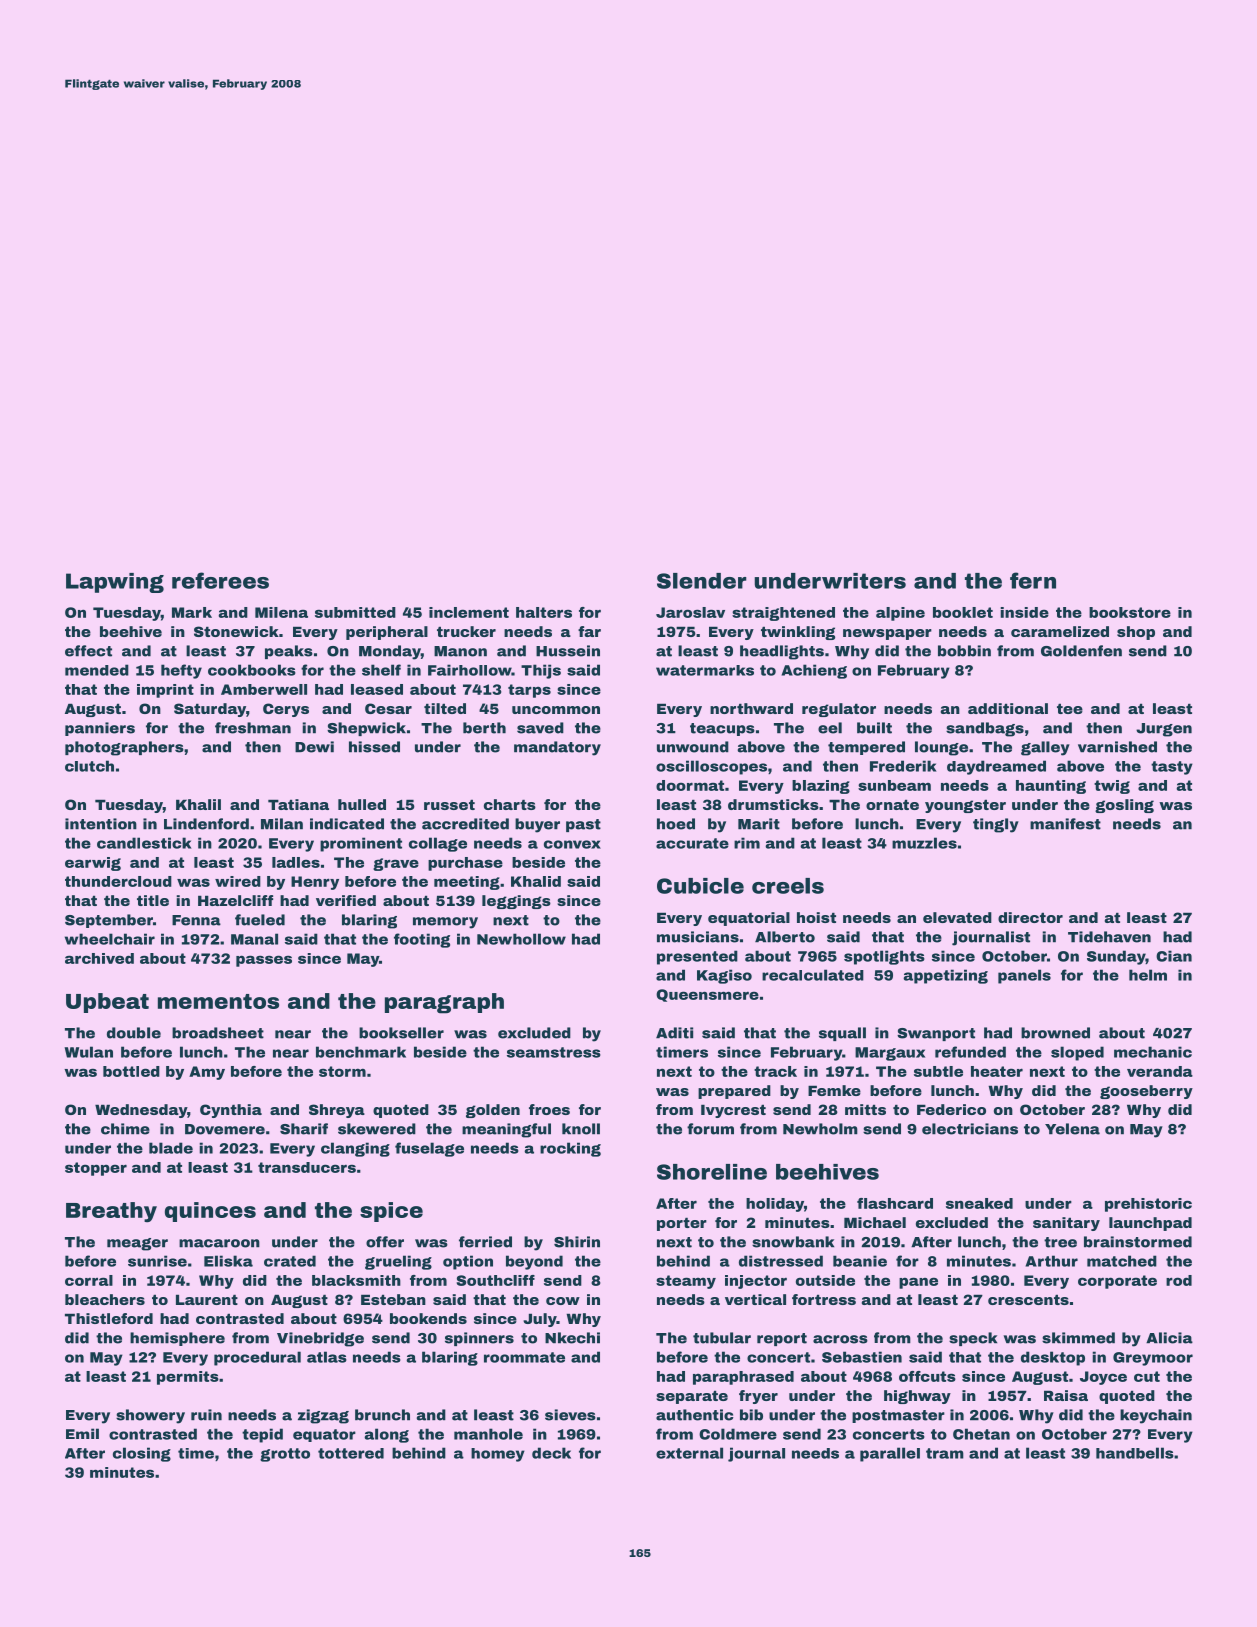  I want to click on Slender, so click(702, 581).
